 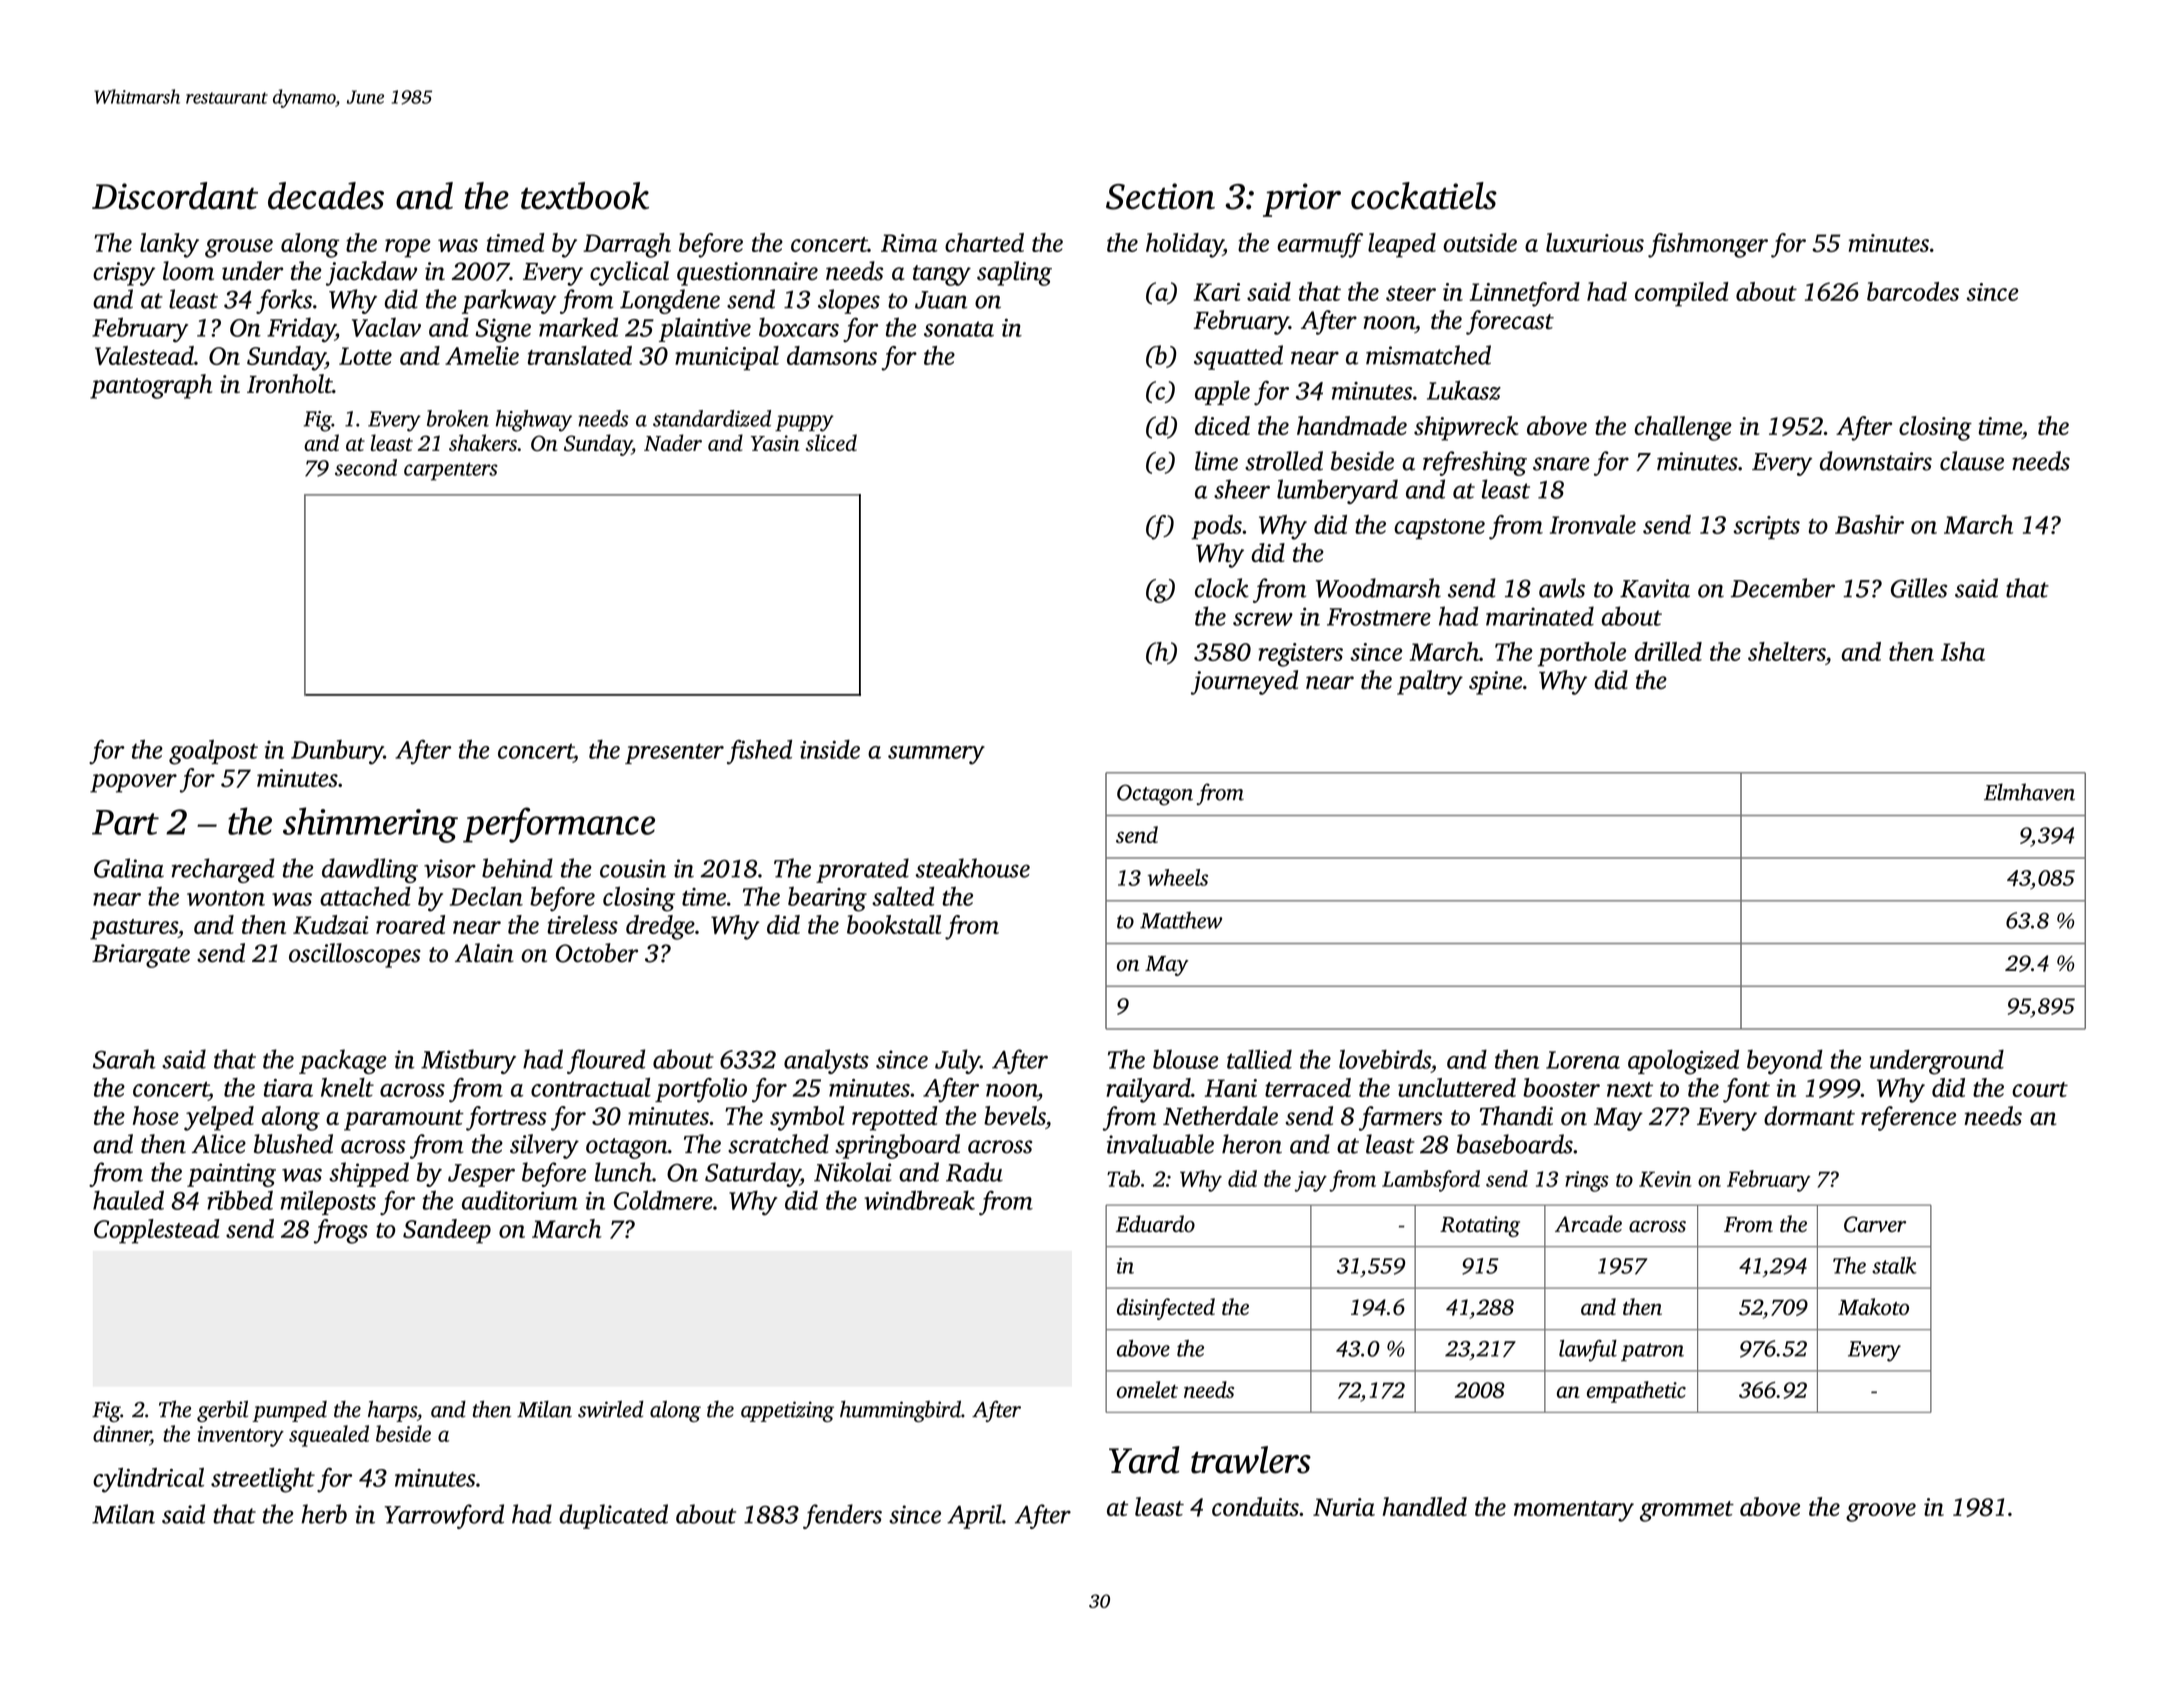 What do you see at coordinates (936, 755) in the screenshot?
I see `summery` at bounding box center [936, 755].
